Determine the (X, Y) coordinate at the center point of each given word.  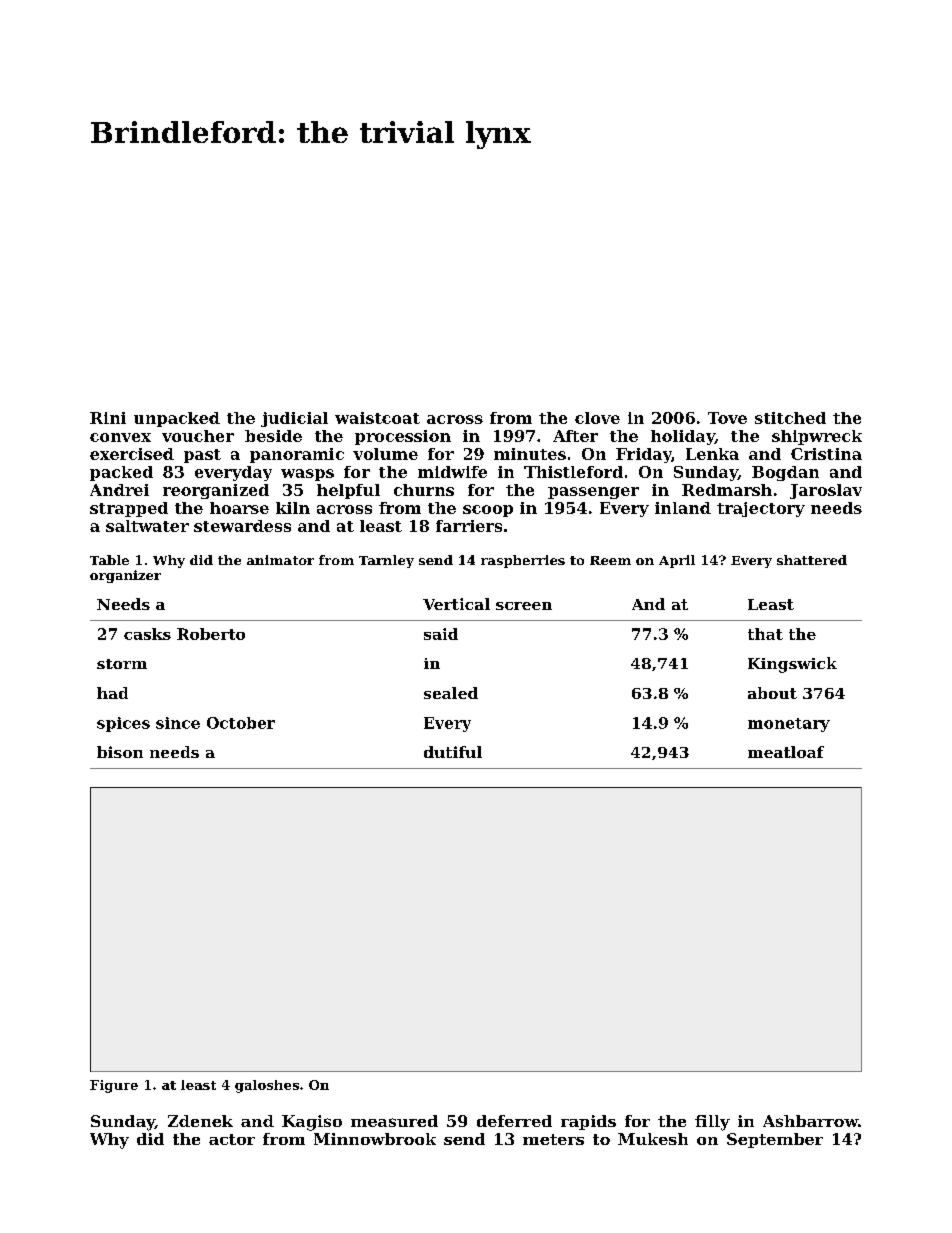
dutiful (453, 752)
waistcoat (377, 418)
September (775, 1140)
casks (147, 634)
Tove (727, 418)
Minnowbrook (375, 1139)
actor (232, 1139)
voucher (198, 436)
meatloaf (786, 752)
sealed (451, 693)
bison (120, 752)
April (677, 561)
